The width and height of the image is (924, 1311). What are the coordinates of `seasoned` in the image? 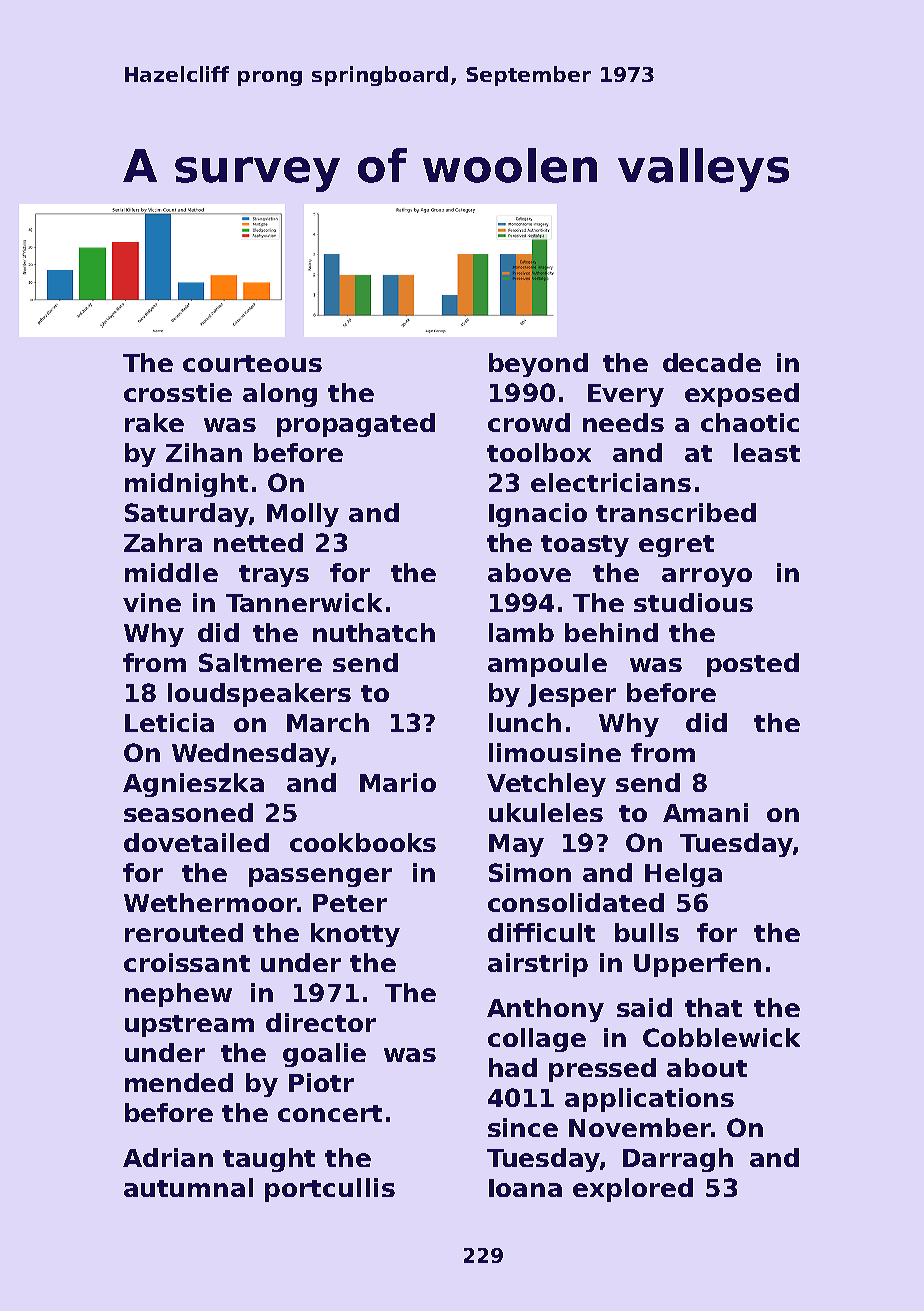 It's located at (188, 812).
